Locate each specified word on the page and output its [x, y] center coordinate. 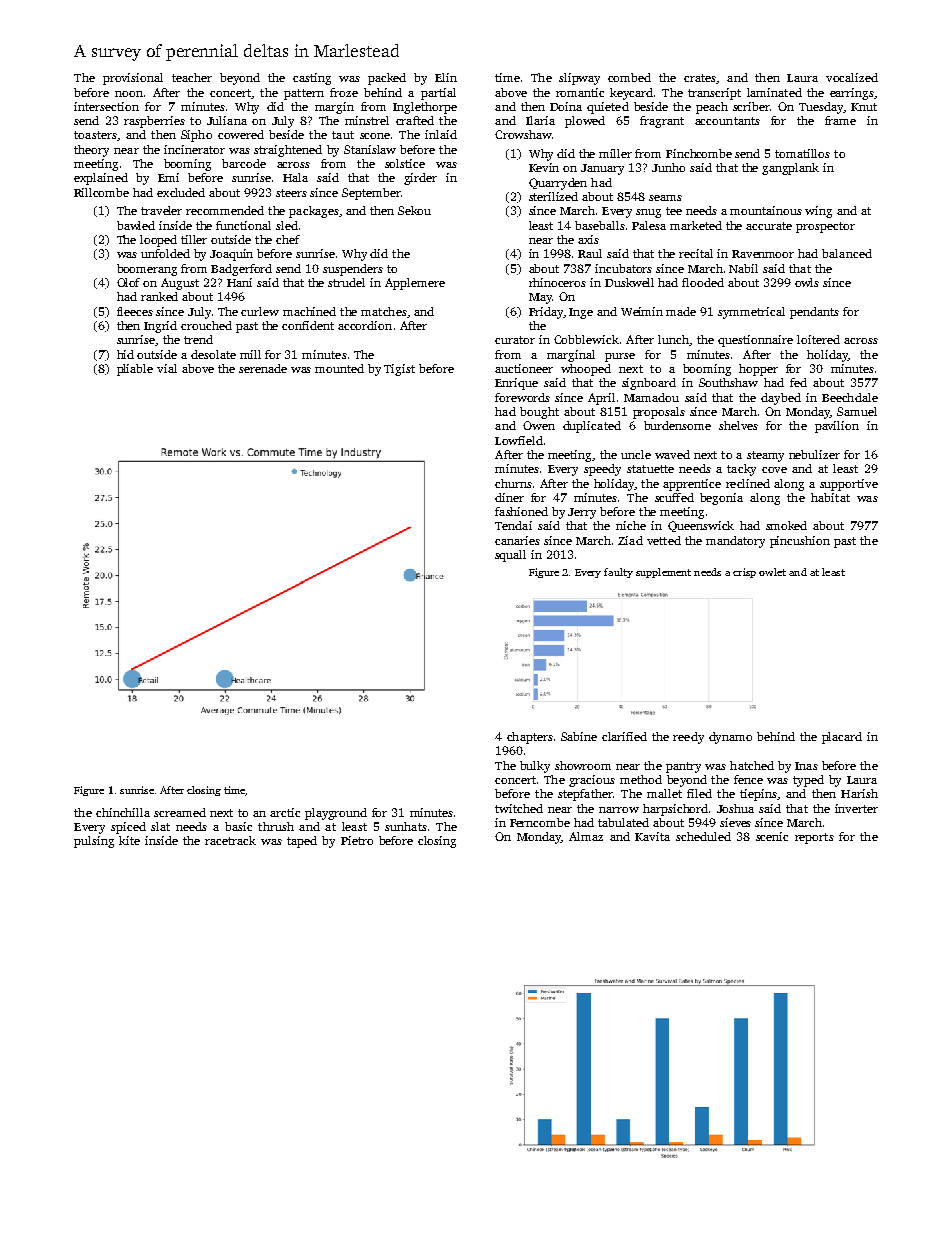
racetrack [230, 840]
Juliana [227, 120]
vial [167, 368]
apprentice [692, 485]
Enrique [516, 384]
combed [629, 77]
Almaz [586, 836]
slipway [579, 79]
